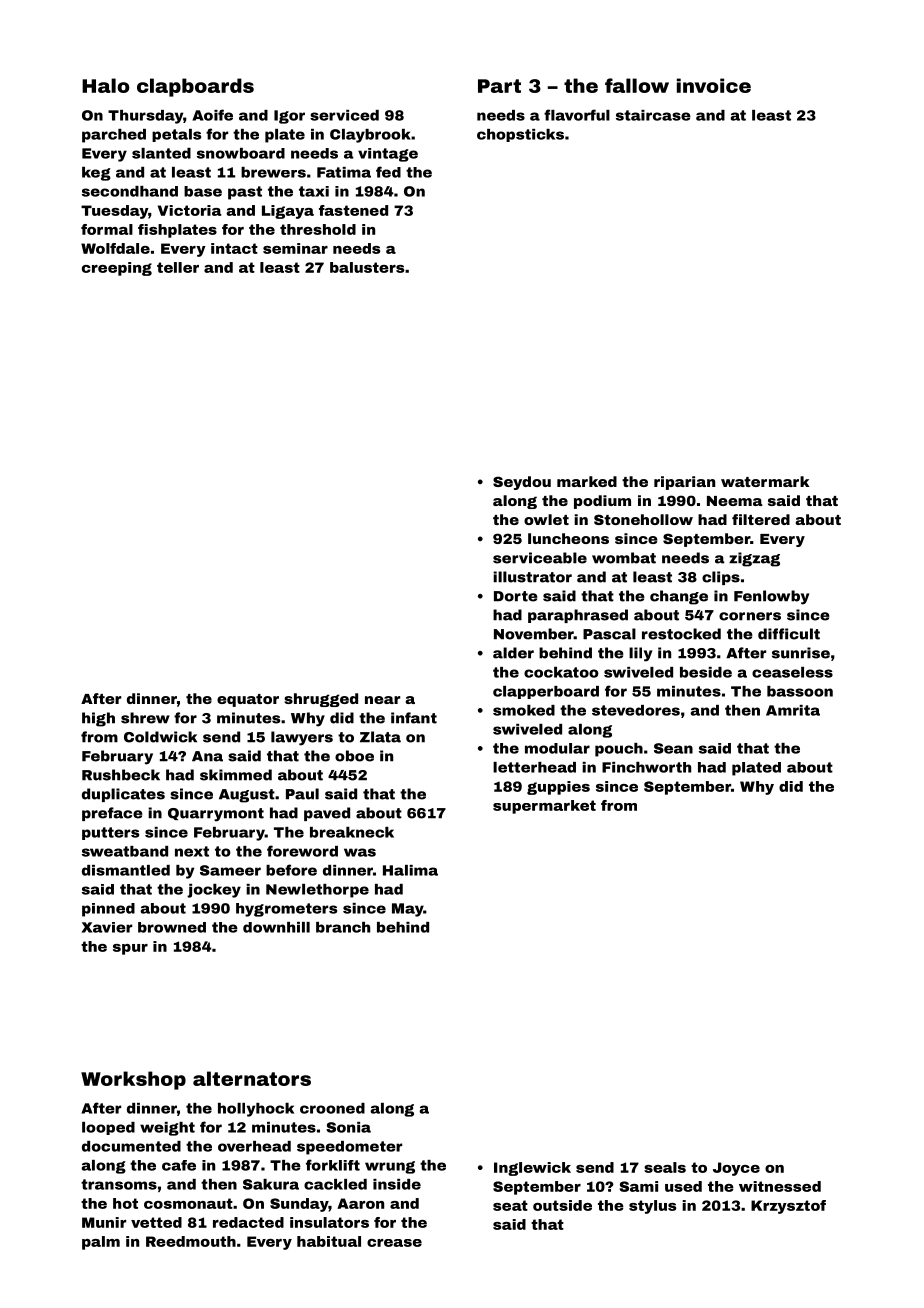 The height and width of the page is (1308, 924). Describe the element at coordinates (106, 85) in the page. I see `Halo` at that location.
